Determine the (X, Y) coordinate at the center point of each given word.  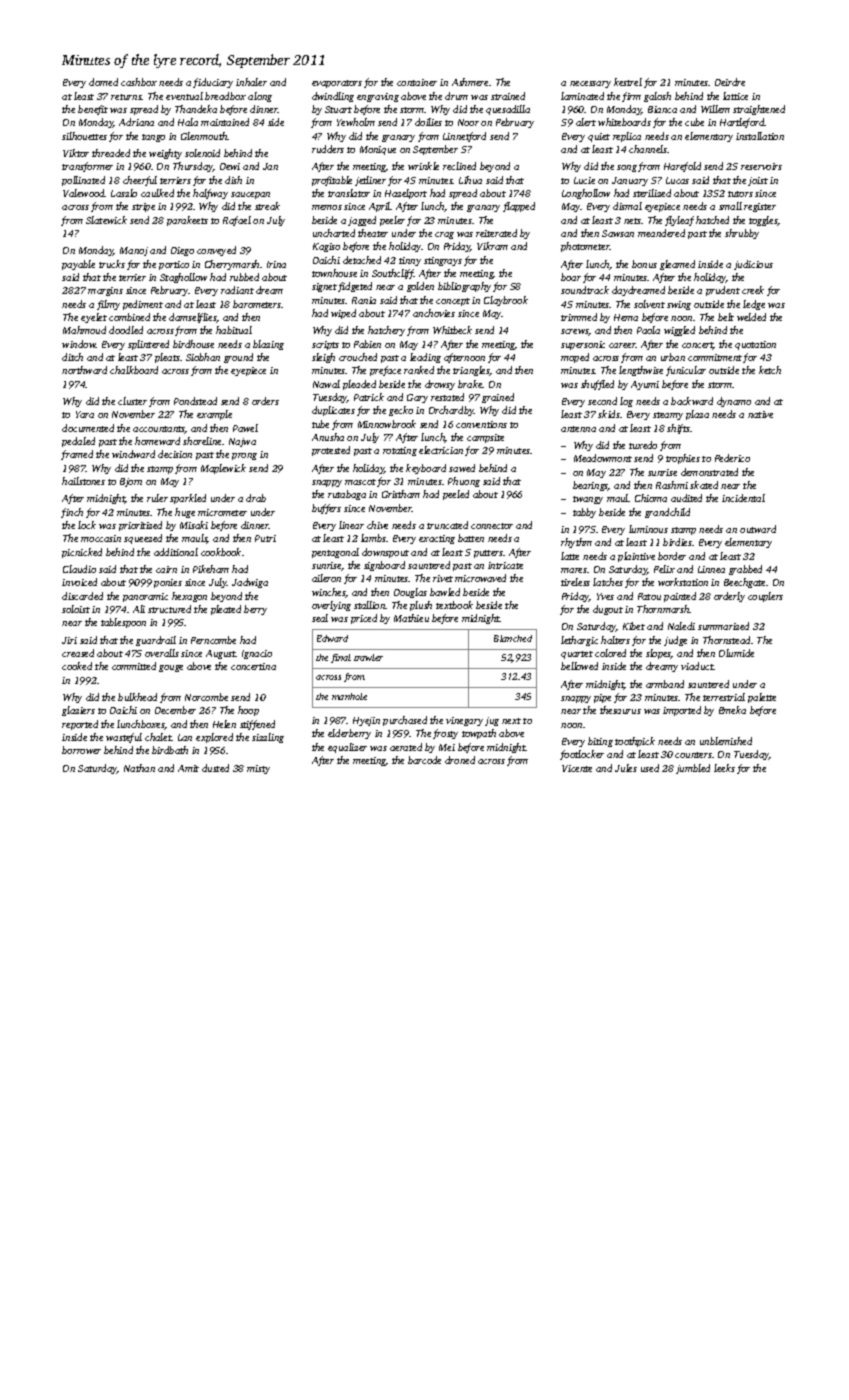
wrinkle (423, 166)
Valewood (84, 193)
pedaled (78, 442)
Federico (732, 458)
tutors (740, 194)
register (760, 207)
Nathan (139, 768)
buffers (326, 509)
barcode (424, 760)
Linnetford (464, 137)
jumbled (693, 769)
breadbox (225, 96)
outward (758, 529)
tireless (575, 582)
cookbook (221, 552)
